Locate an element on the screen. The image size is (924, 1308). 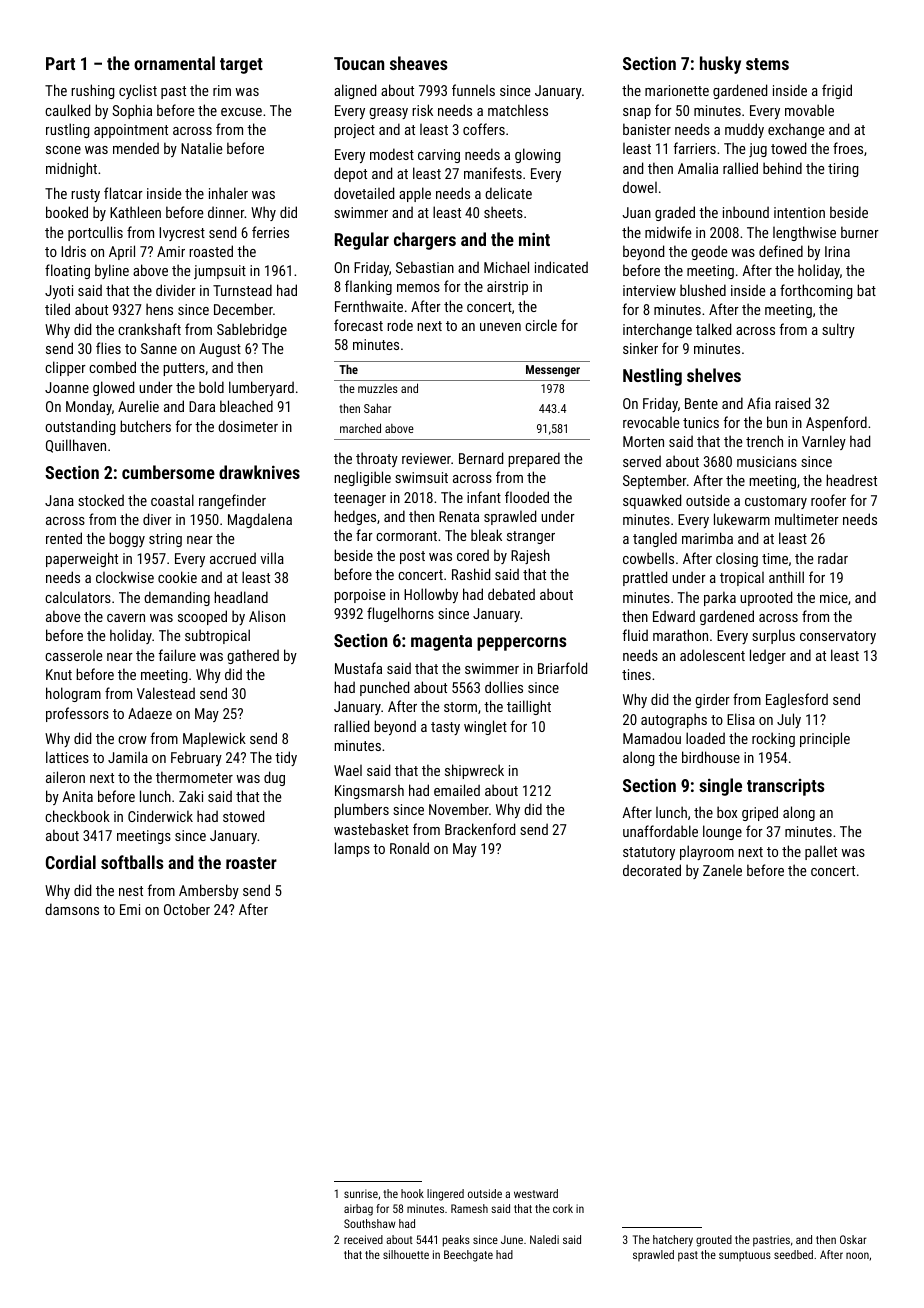
Cordial is located at coordinates (71, 862).
